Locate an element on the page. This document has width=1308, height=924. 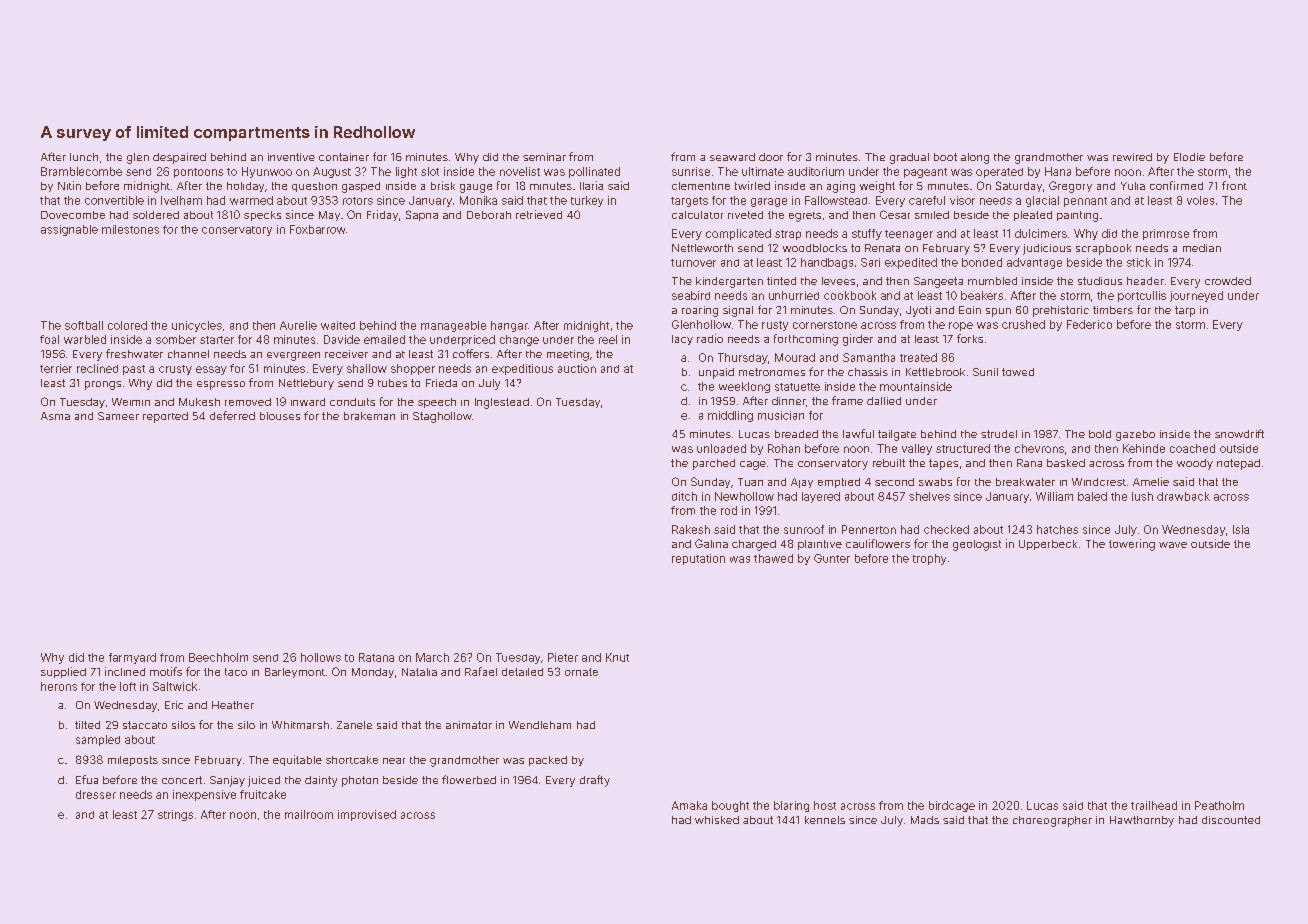
packed is located at coordinates (548, 761).
